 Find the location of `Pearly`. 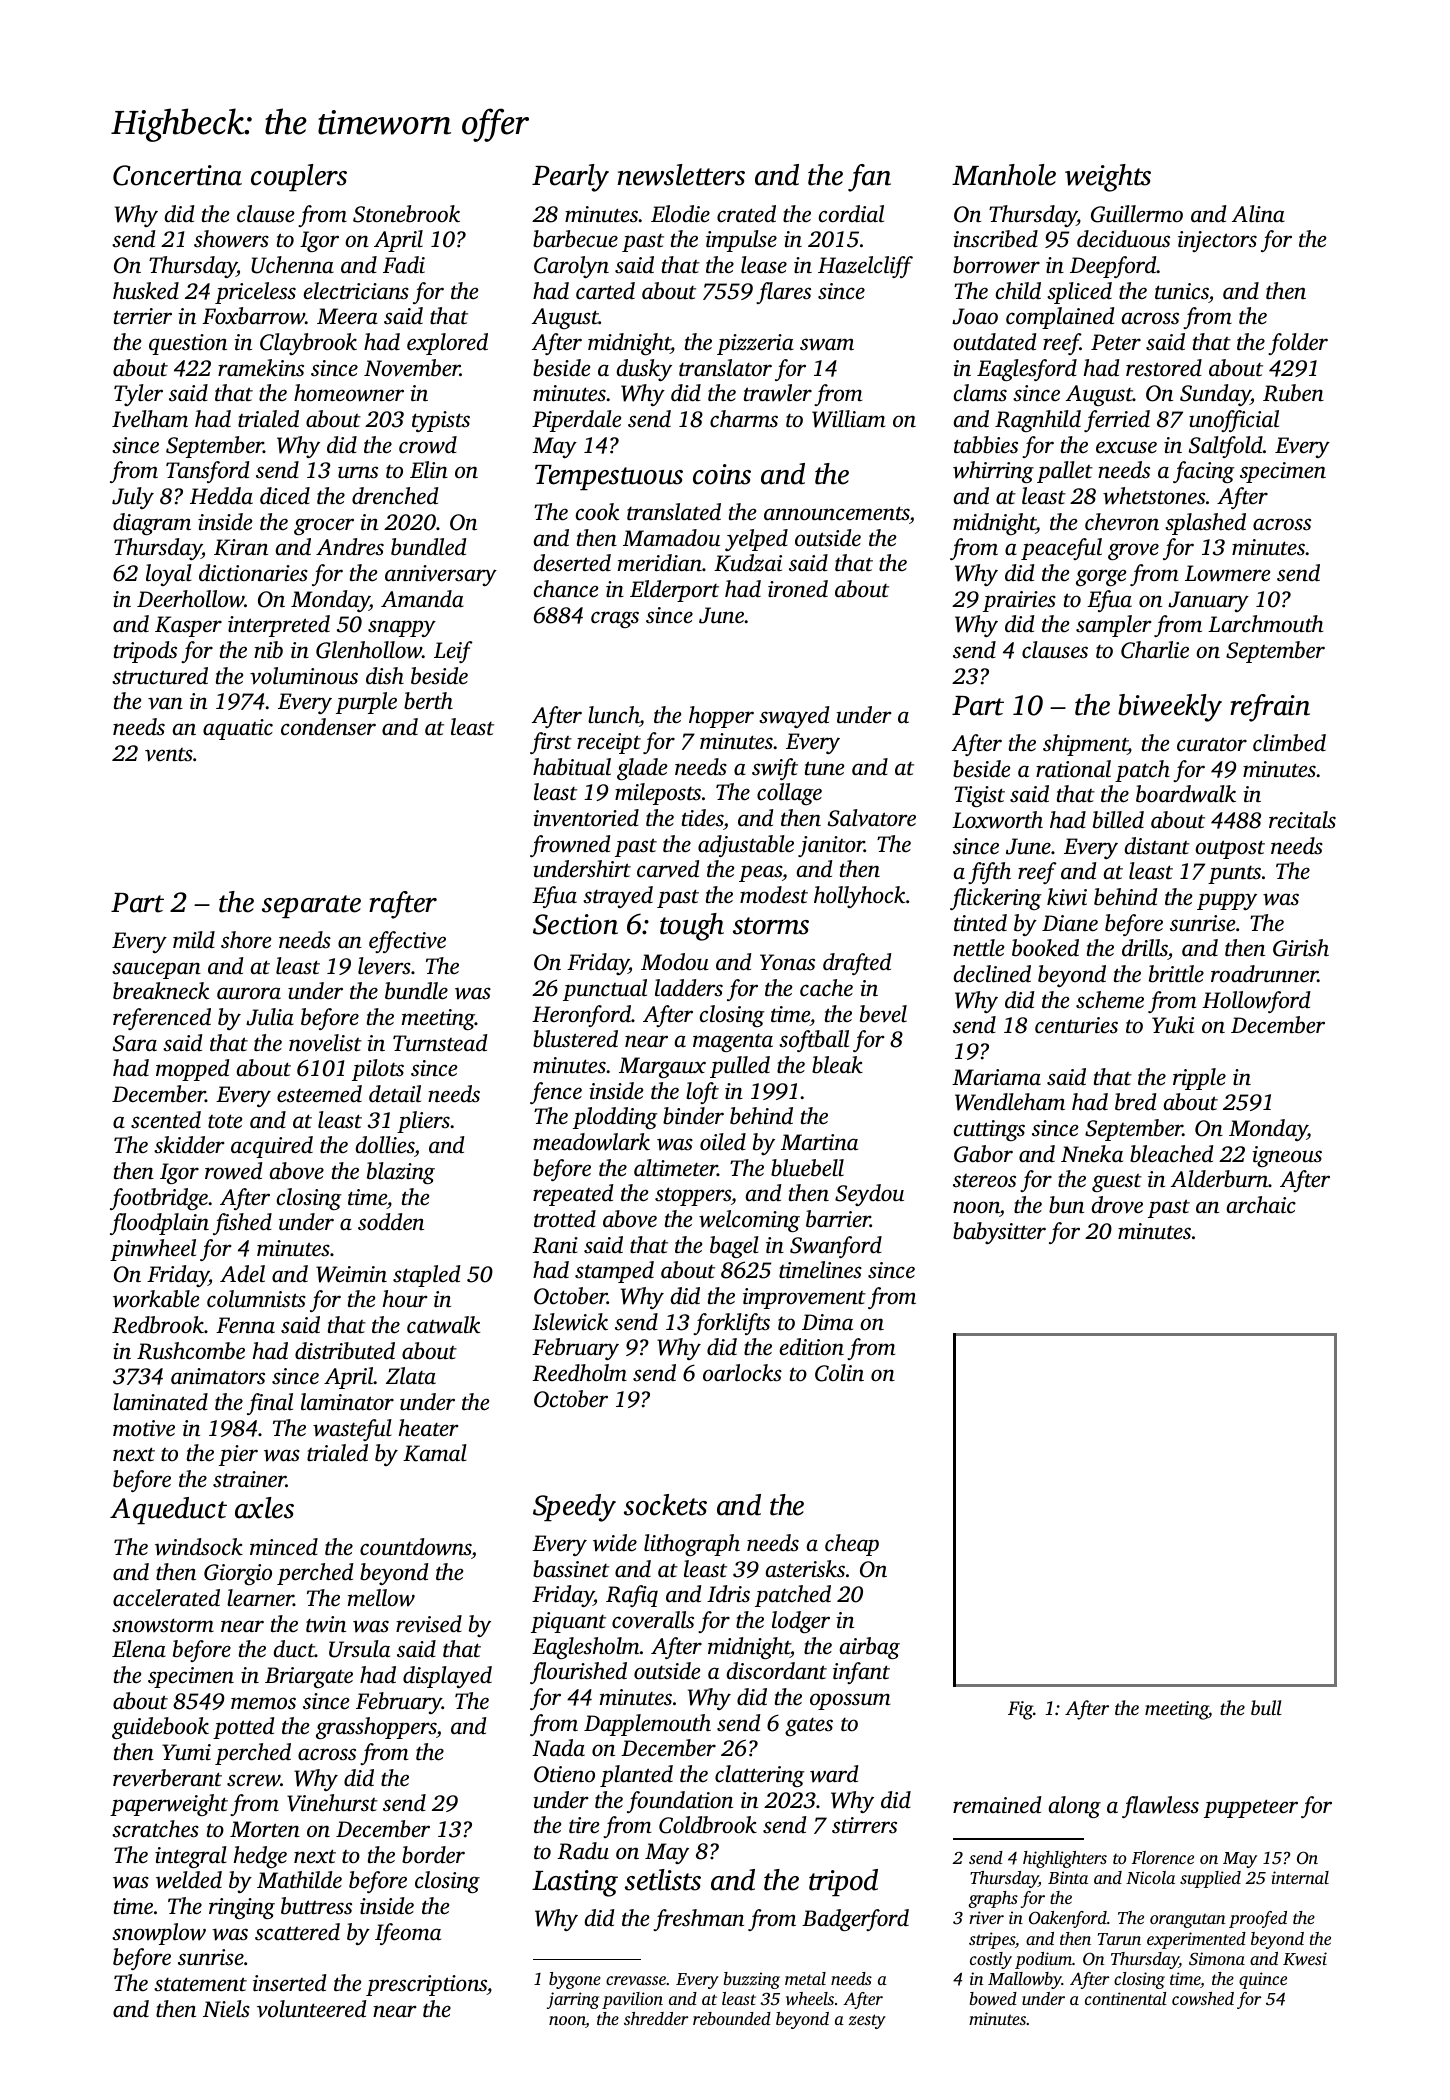

Pearly is located at coordinates (570, 178).
